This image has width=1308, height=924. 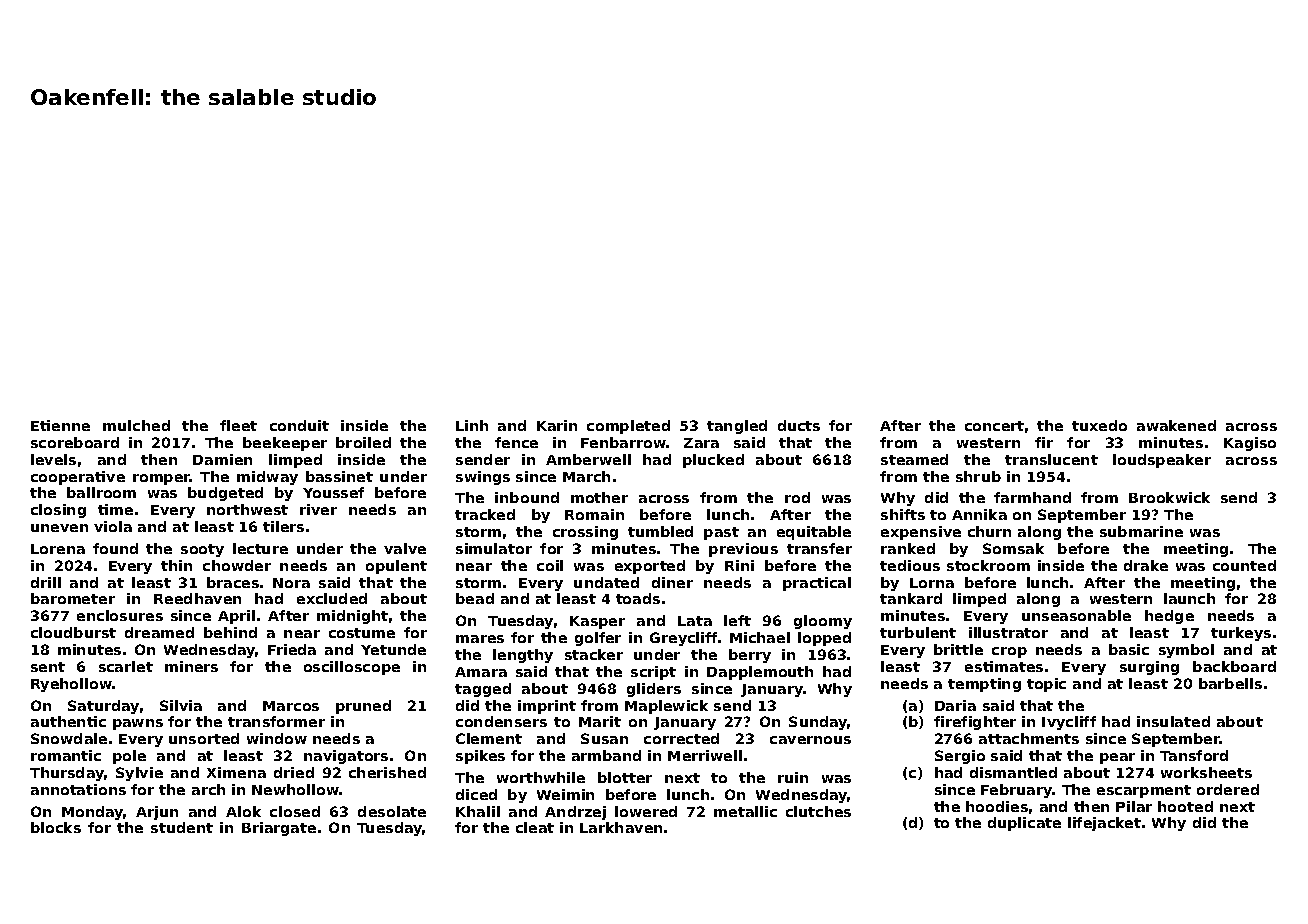 What do you see at coordinates (799, 425) in the image?
I see `ducts` at bounding box center [799, 425].
